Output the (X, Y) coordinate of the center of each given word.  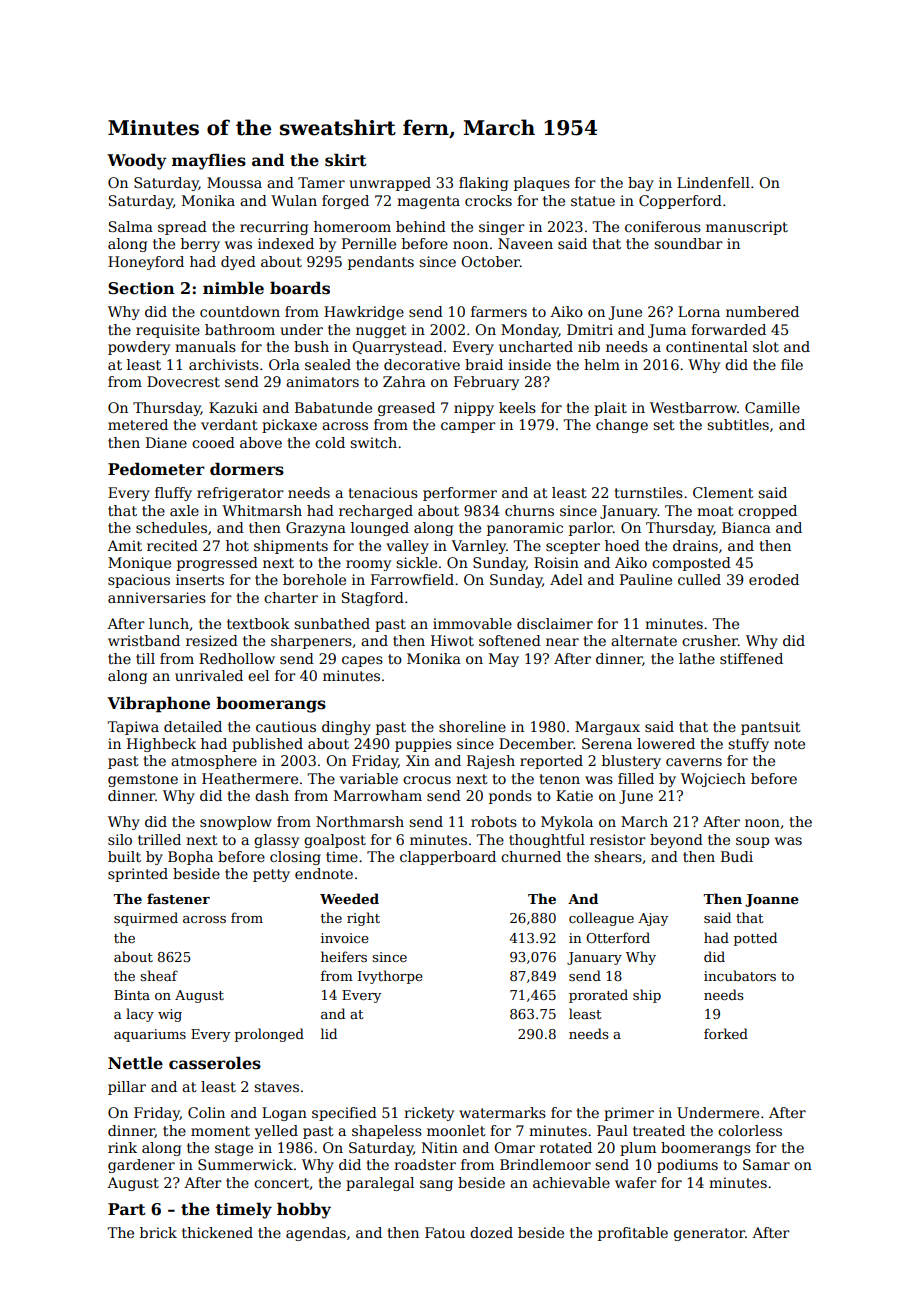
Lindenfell (713, 182)
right (363, 919)
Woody (137, 161)
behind (421, 226)
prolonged (269, 1035)
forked (726, 1033)
